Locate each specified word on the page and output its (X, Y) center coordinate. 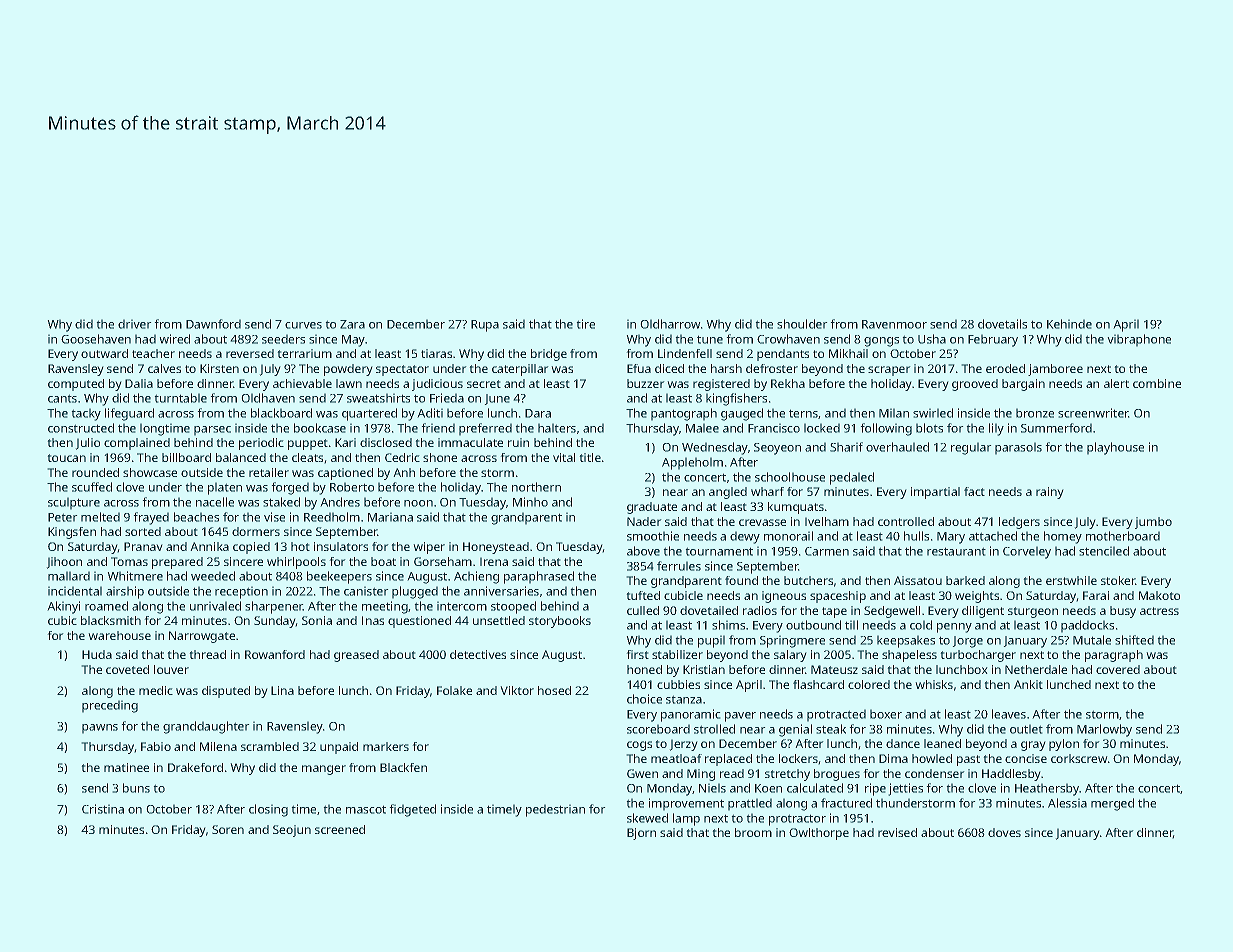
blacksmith (111, 620)
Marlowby (1104, 730)
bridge (549, 355)
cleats (307, 457)
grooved (975, 385)
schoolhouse (790, 477)
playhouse (1115, 448)
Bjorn (641, 834)
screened (340, 829)
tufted (643, 595)
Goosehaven (96, 339)
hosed (554, 690)
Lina (282, 690)
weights (977, 597)
